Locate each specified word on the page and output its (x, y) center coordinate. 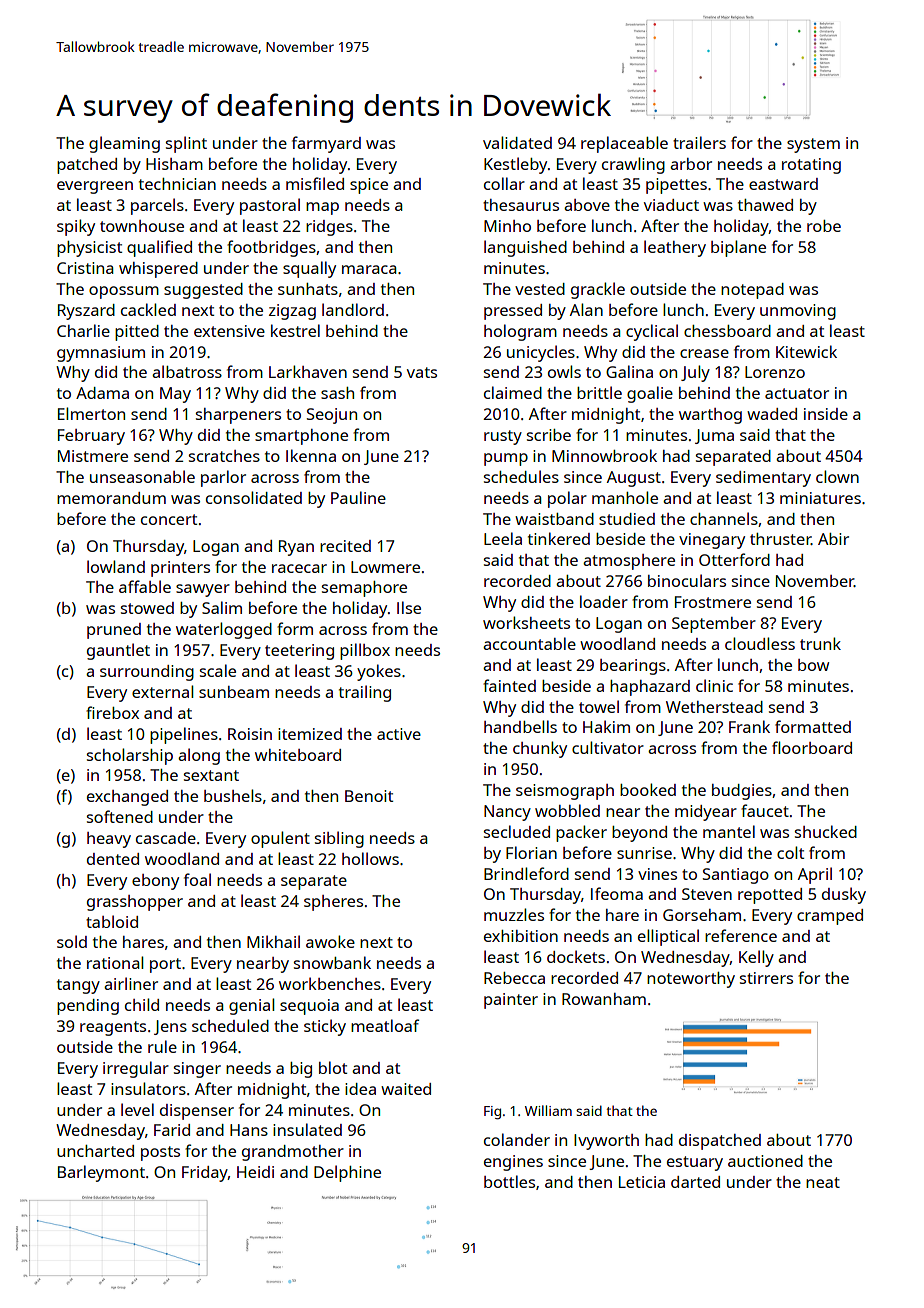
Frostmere (713, 602)
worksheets (526, 622)
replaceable (624, 144)
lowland (116, 566)
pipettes (676, 186)
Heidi (255, 1172)
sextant (211, 775)
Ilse (409, 607)
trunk (820, 643)
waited (406, 1089)
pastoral (270, 206)
